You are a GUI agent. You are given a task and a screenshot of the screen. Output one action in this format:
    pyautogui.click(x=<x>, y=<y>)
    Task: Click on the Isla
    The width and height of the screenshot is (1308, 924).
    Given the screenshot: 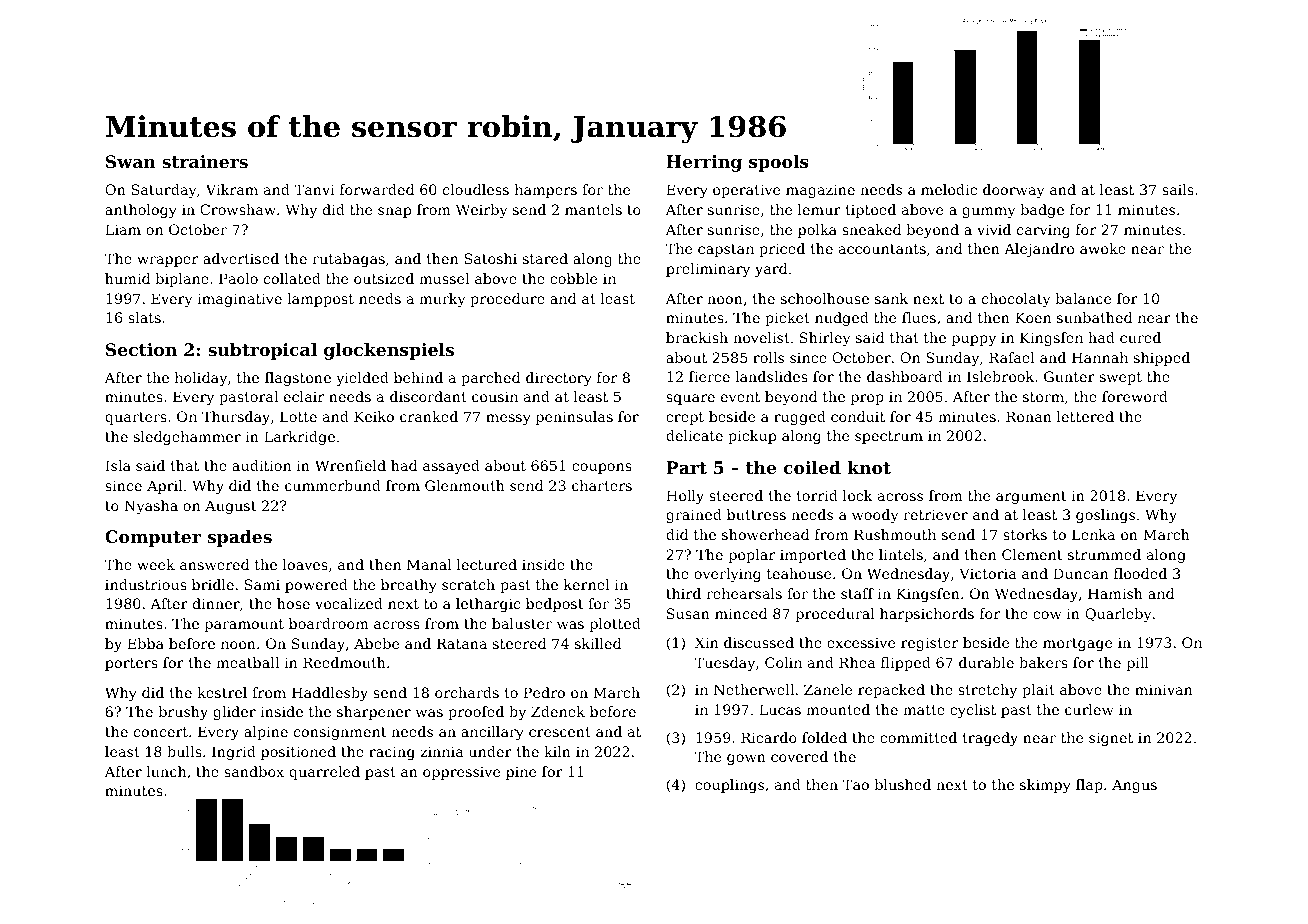 What is the action you would take?
    pyautogui.click(x=118, y=465)
